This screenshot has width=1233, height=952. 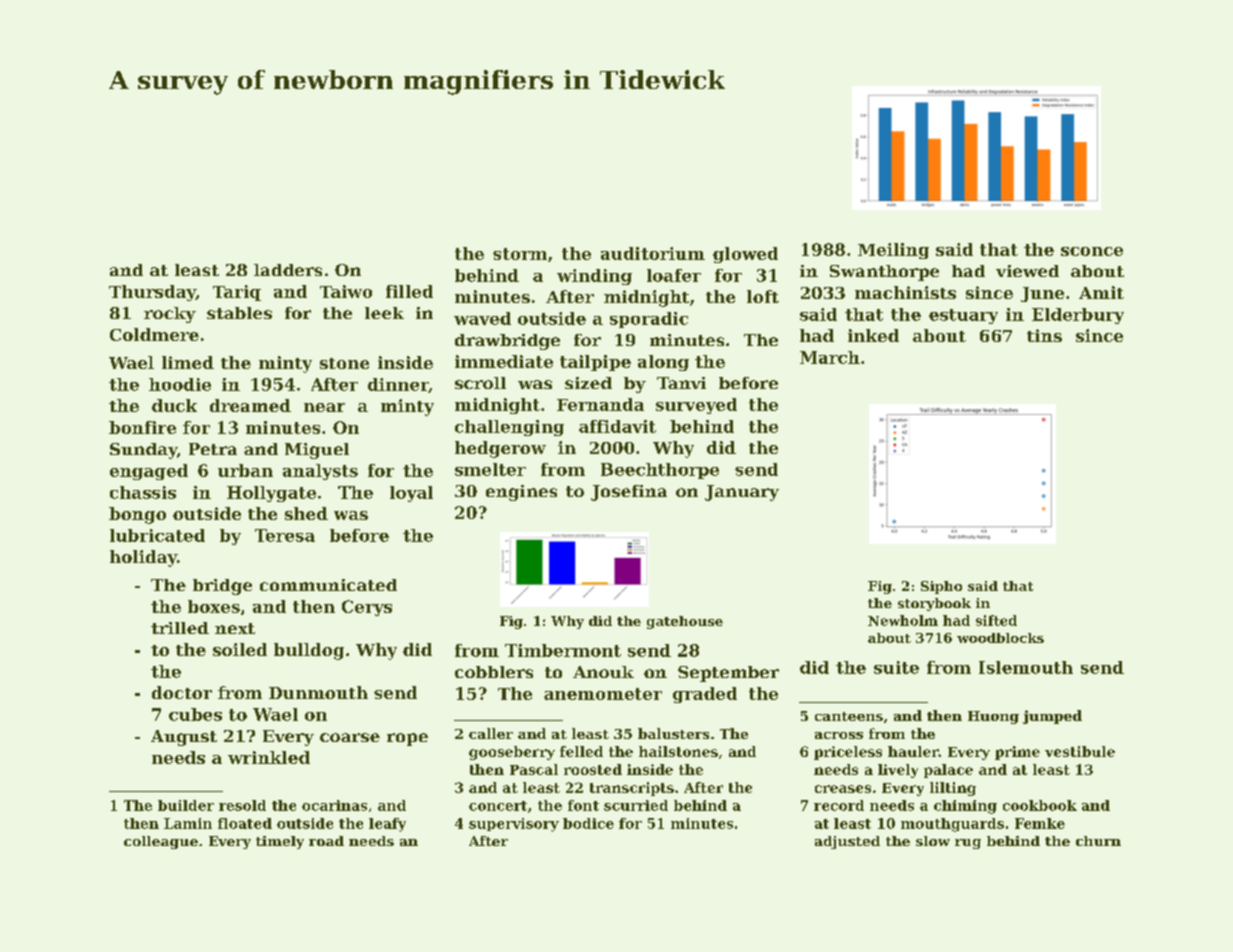 I want to click on creases, so click(x=843, y=789).
